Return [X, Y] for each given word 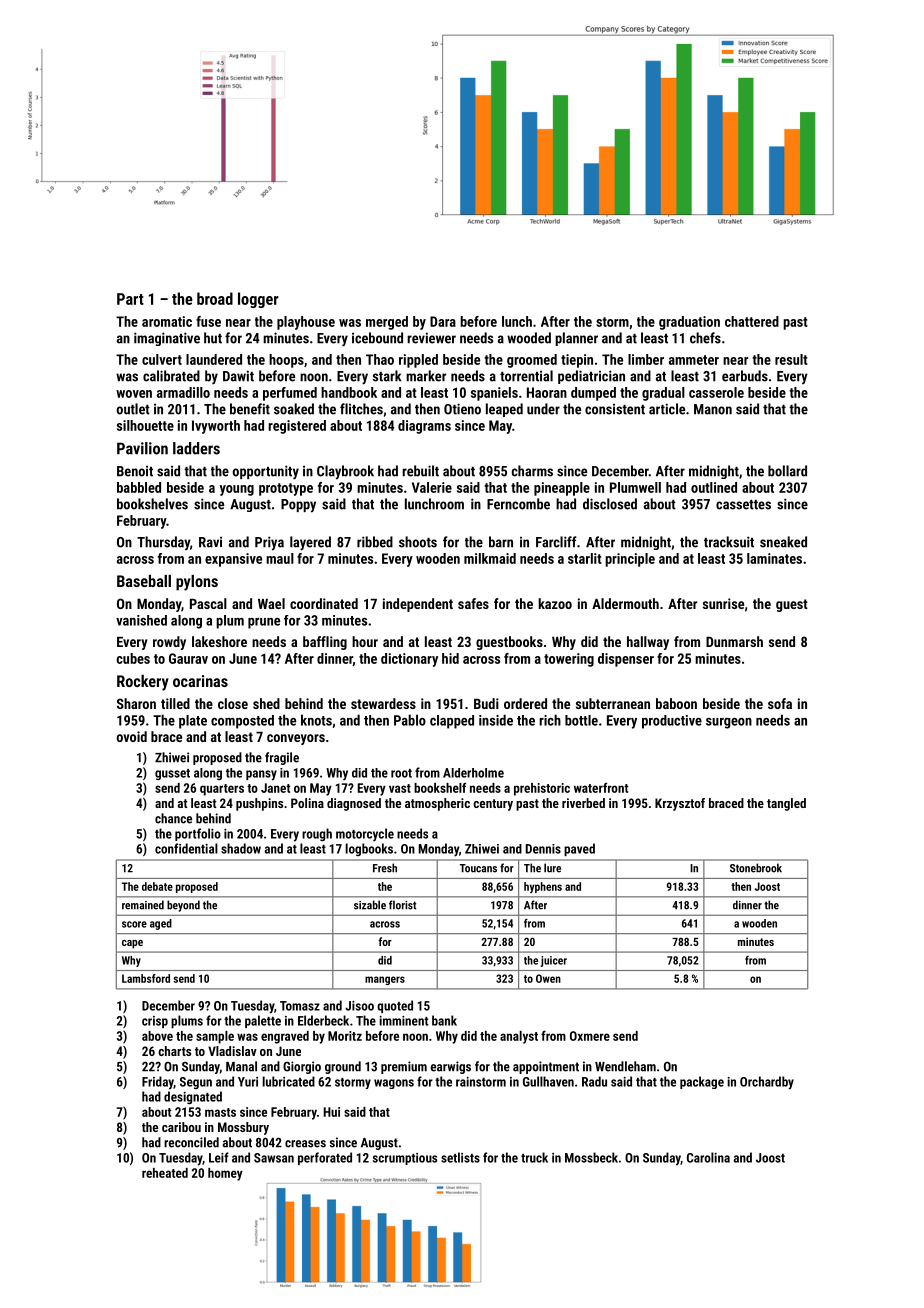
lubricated [288, 1081]
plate [193, 722]
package [702, 1082]
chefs [705, 338]
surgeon [729, 723]
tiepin [577, 361]
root [401, 773]
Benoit [135, 471]
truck [534, 1157]
